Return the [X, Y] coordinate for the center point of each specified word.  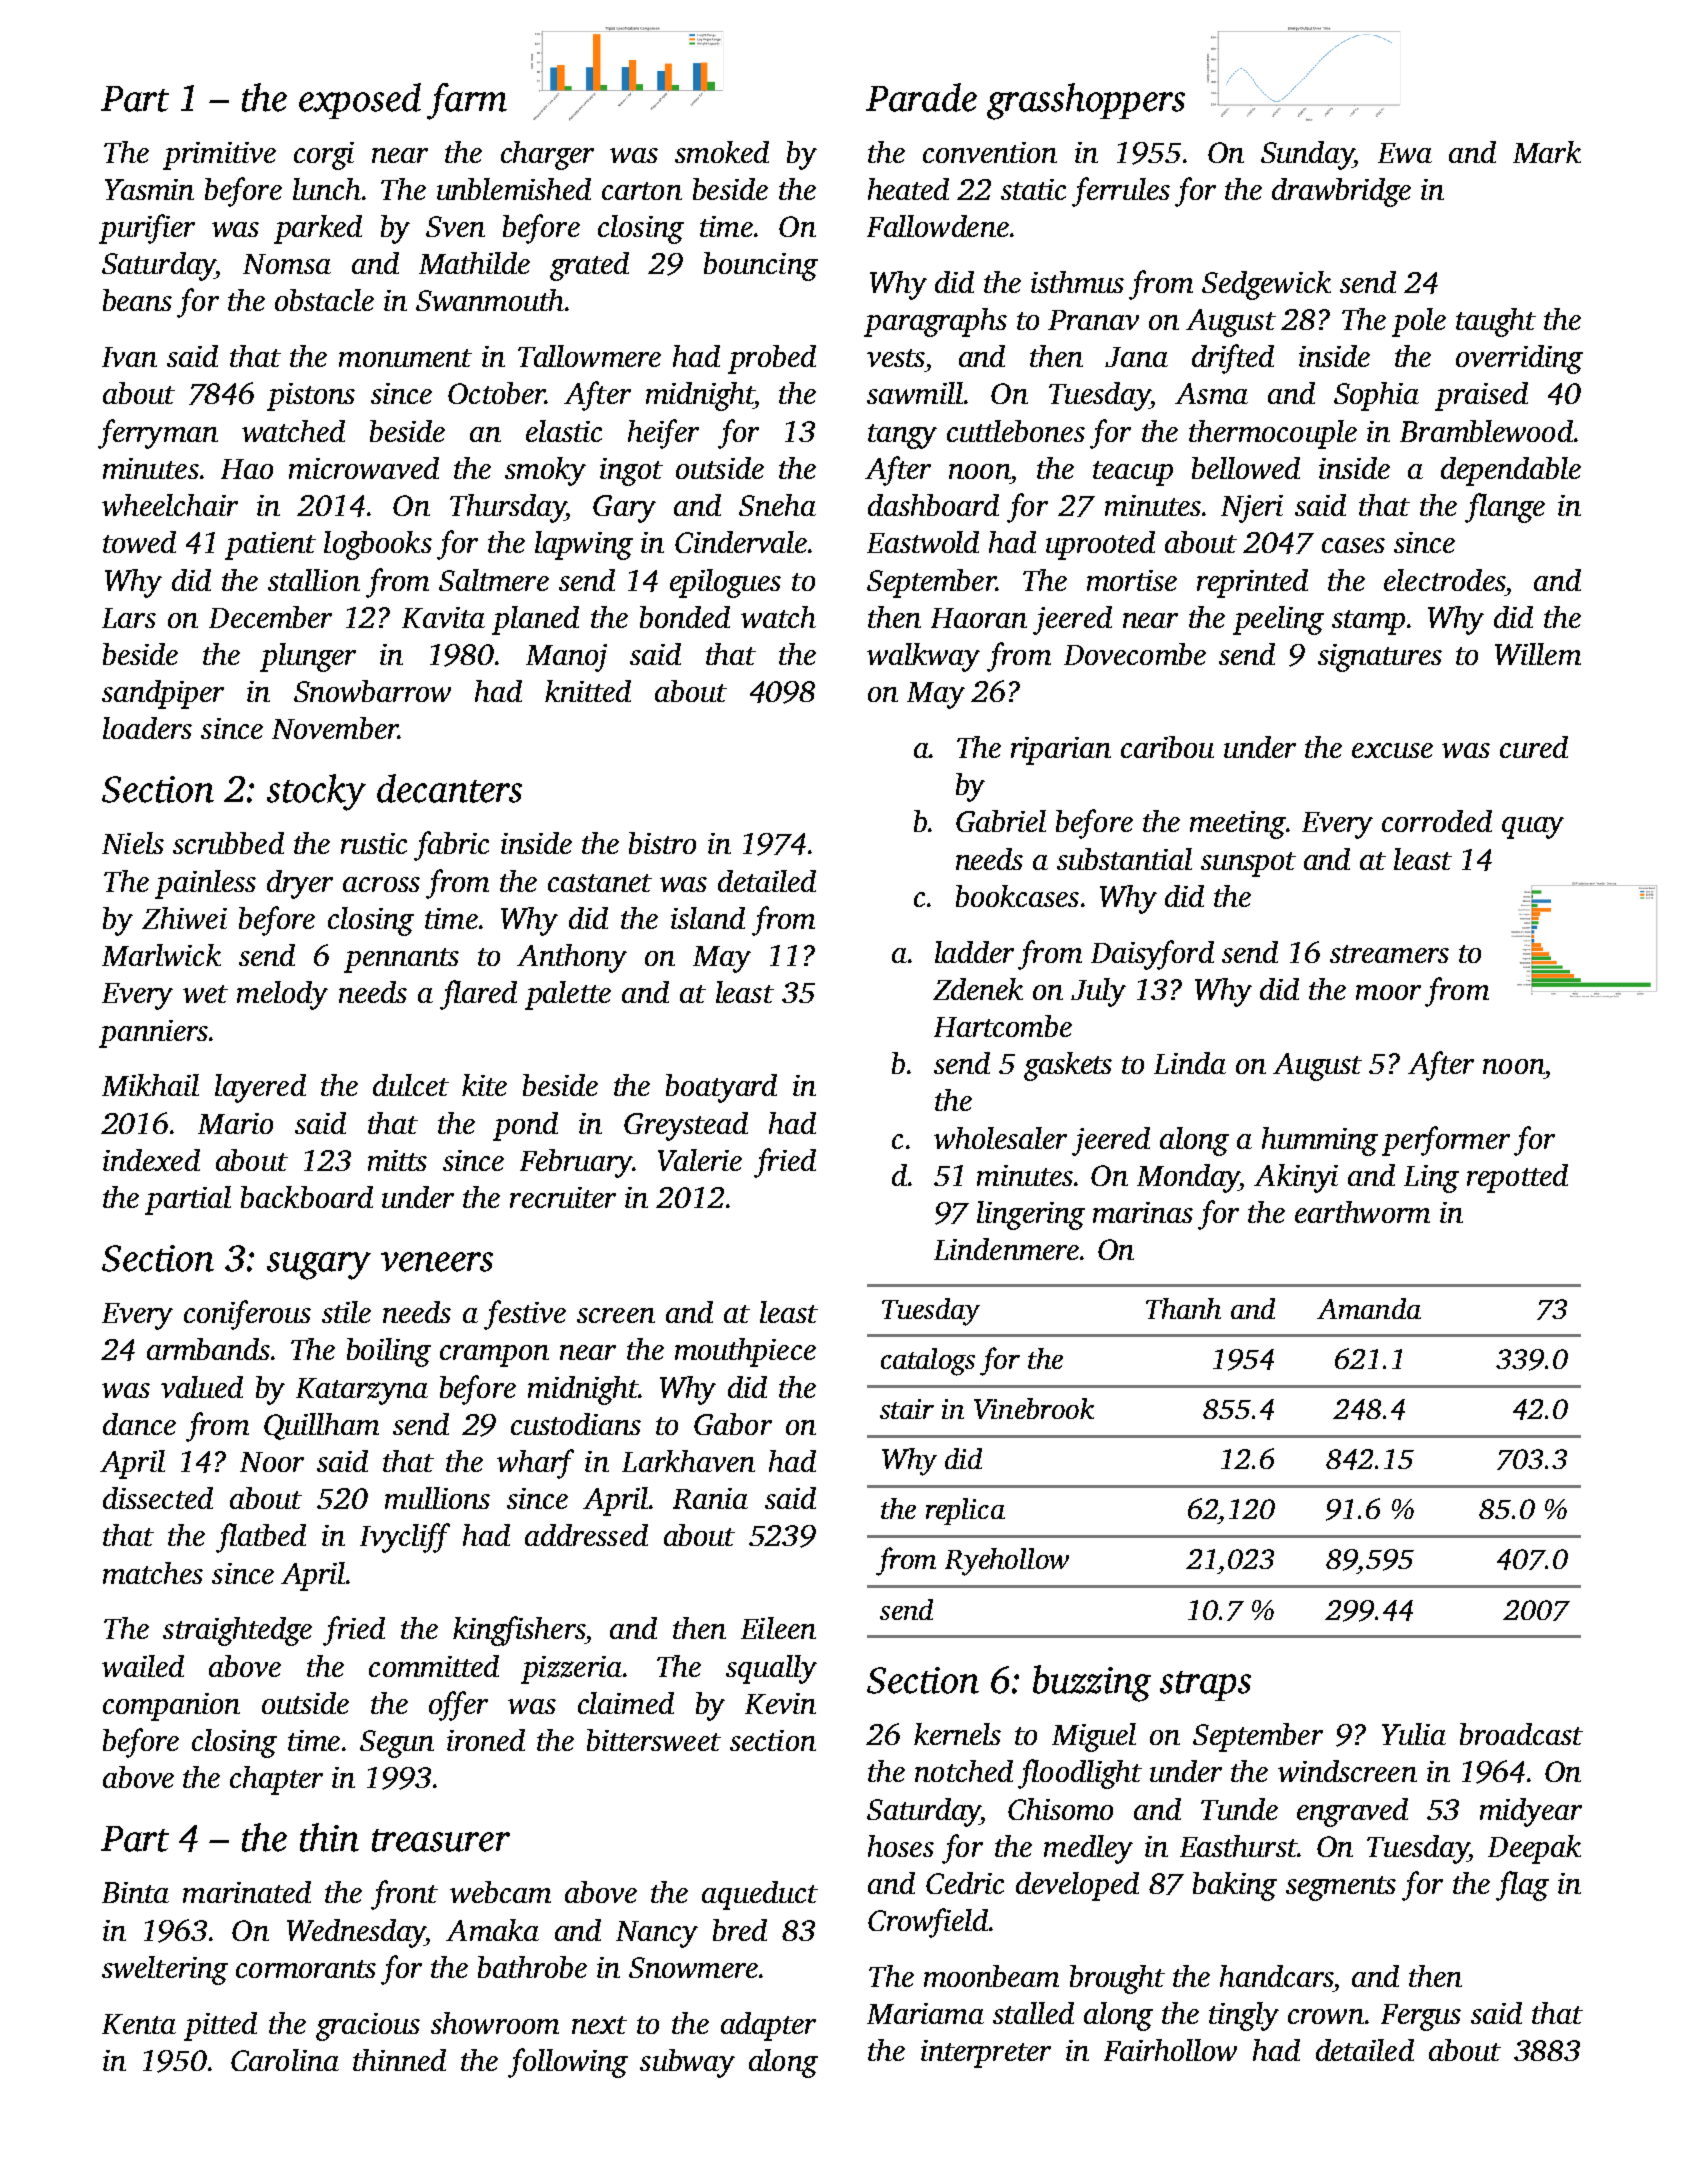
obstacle [324, 300]
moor [1388, 992]
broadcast [1521, 1734]
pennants [401, 960]
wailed [143, 1666]
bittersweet [654, 1740]
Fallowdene [938, 226]
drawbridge [1341, 192]
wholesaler [1000, 1138]
